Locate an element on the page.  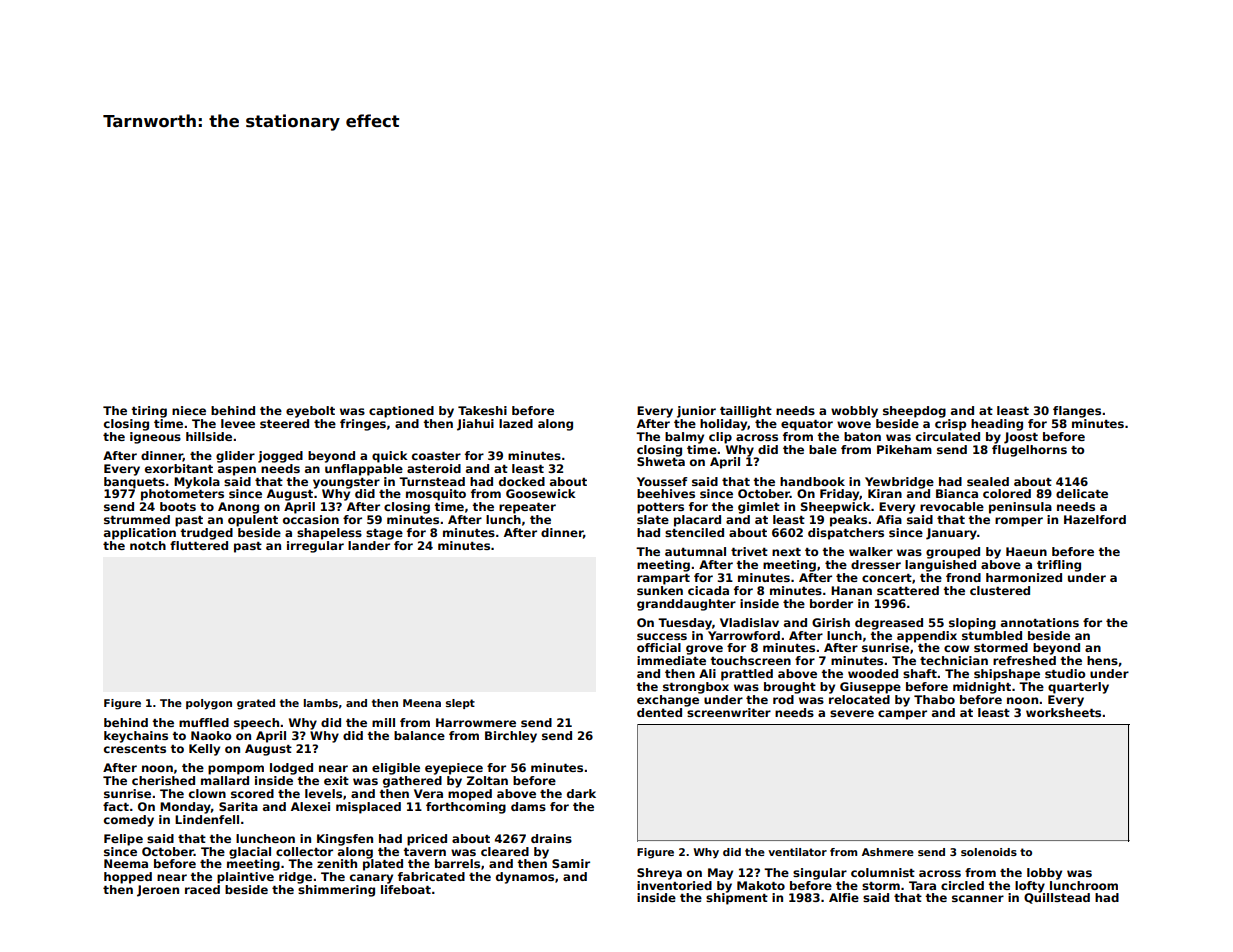
Jiahui is located at coordinates (475, 425).
